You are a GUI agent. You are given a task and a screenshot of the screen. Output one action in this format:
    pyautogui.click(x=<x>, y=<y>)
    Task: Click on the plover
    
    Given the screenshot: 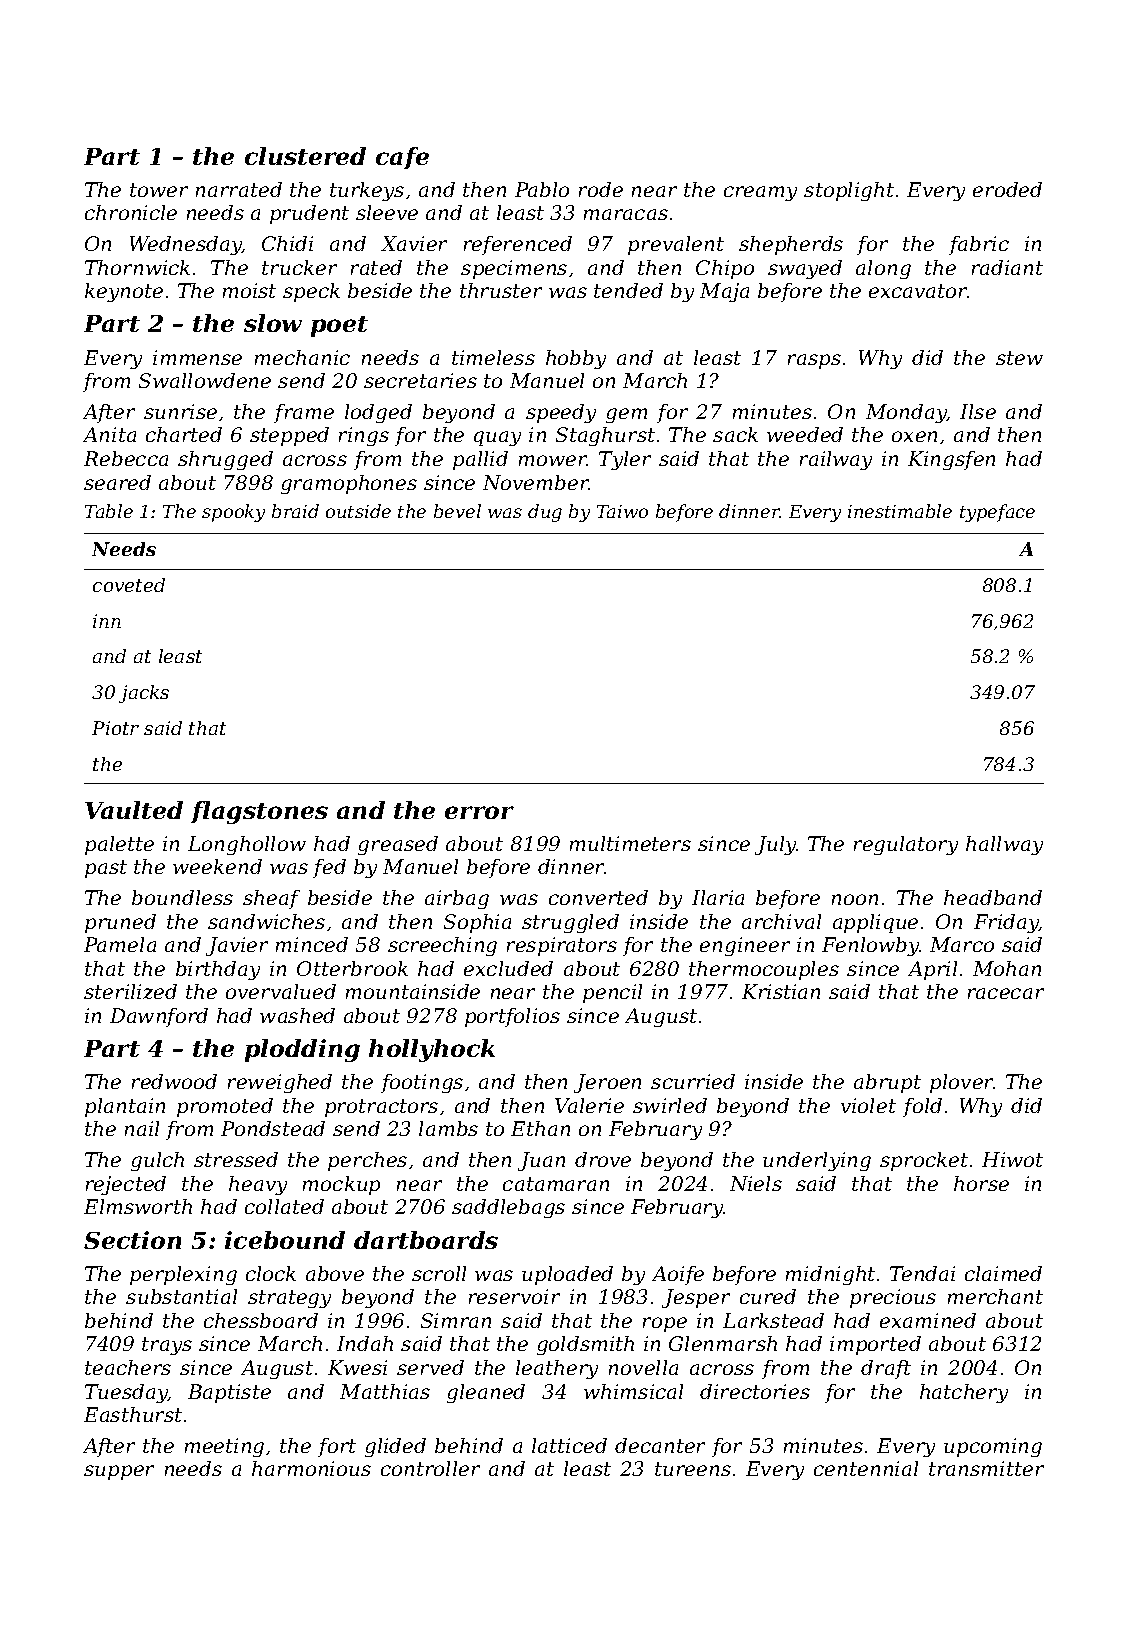 What is the action you would take?
    pyautogui.click(x=962, y=1083)
